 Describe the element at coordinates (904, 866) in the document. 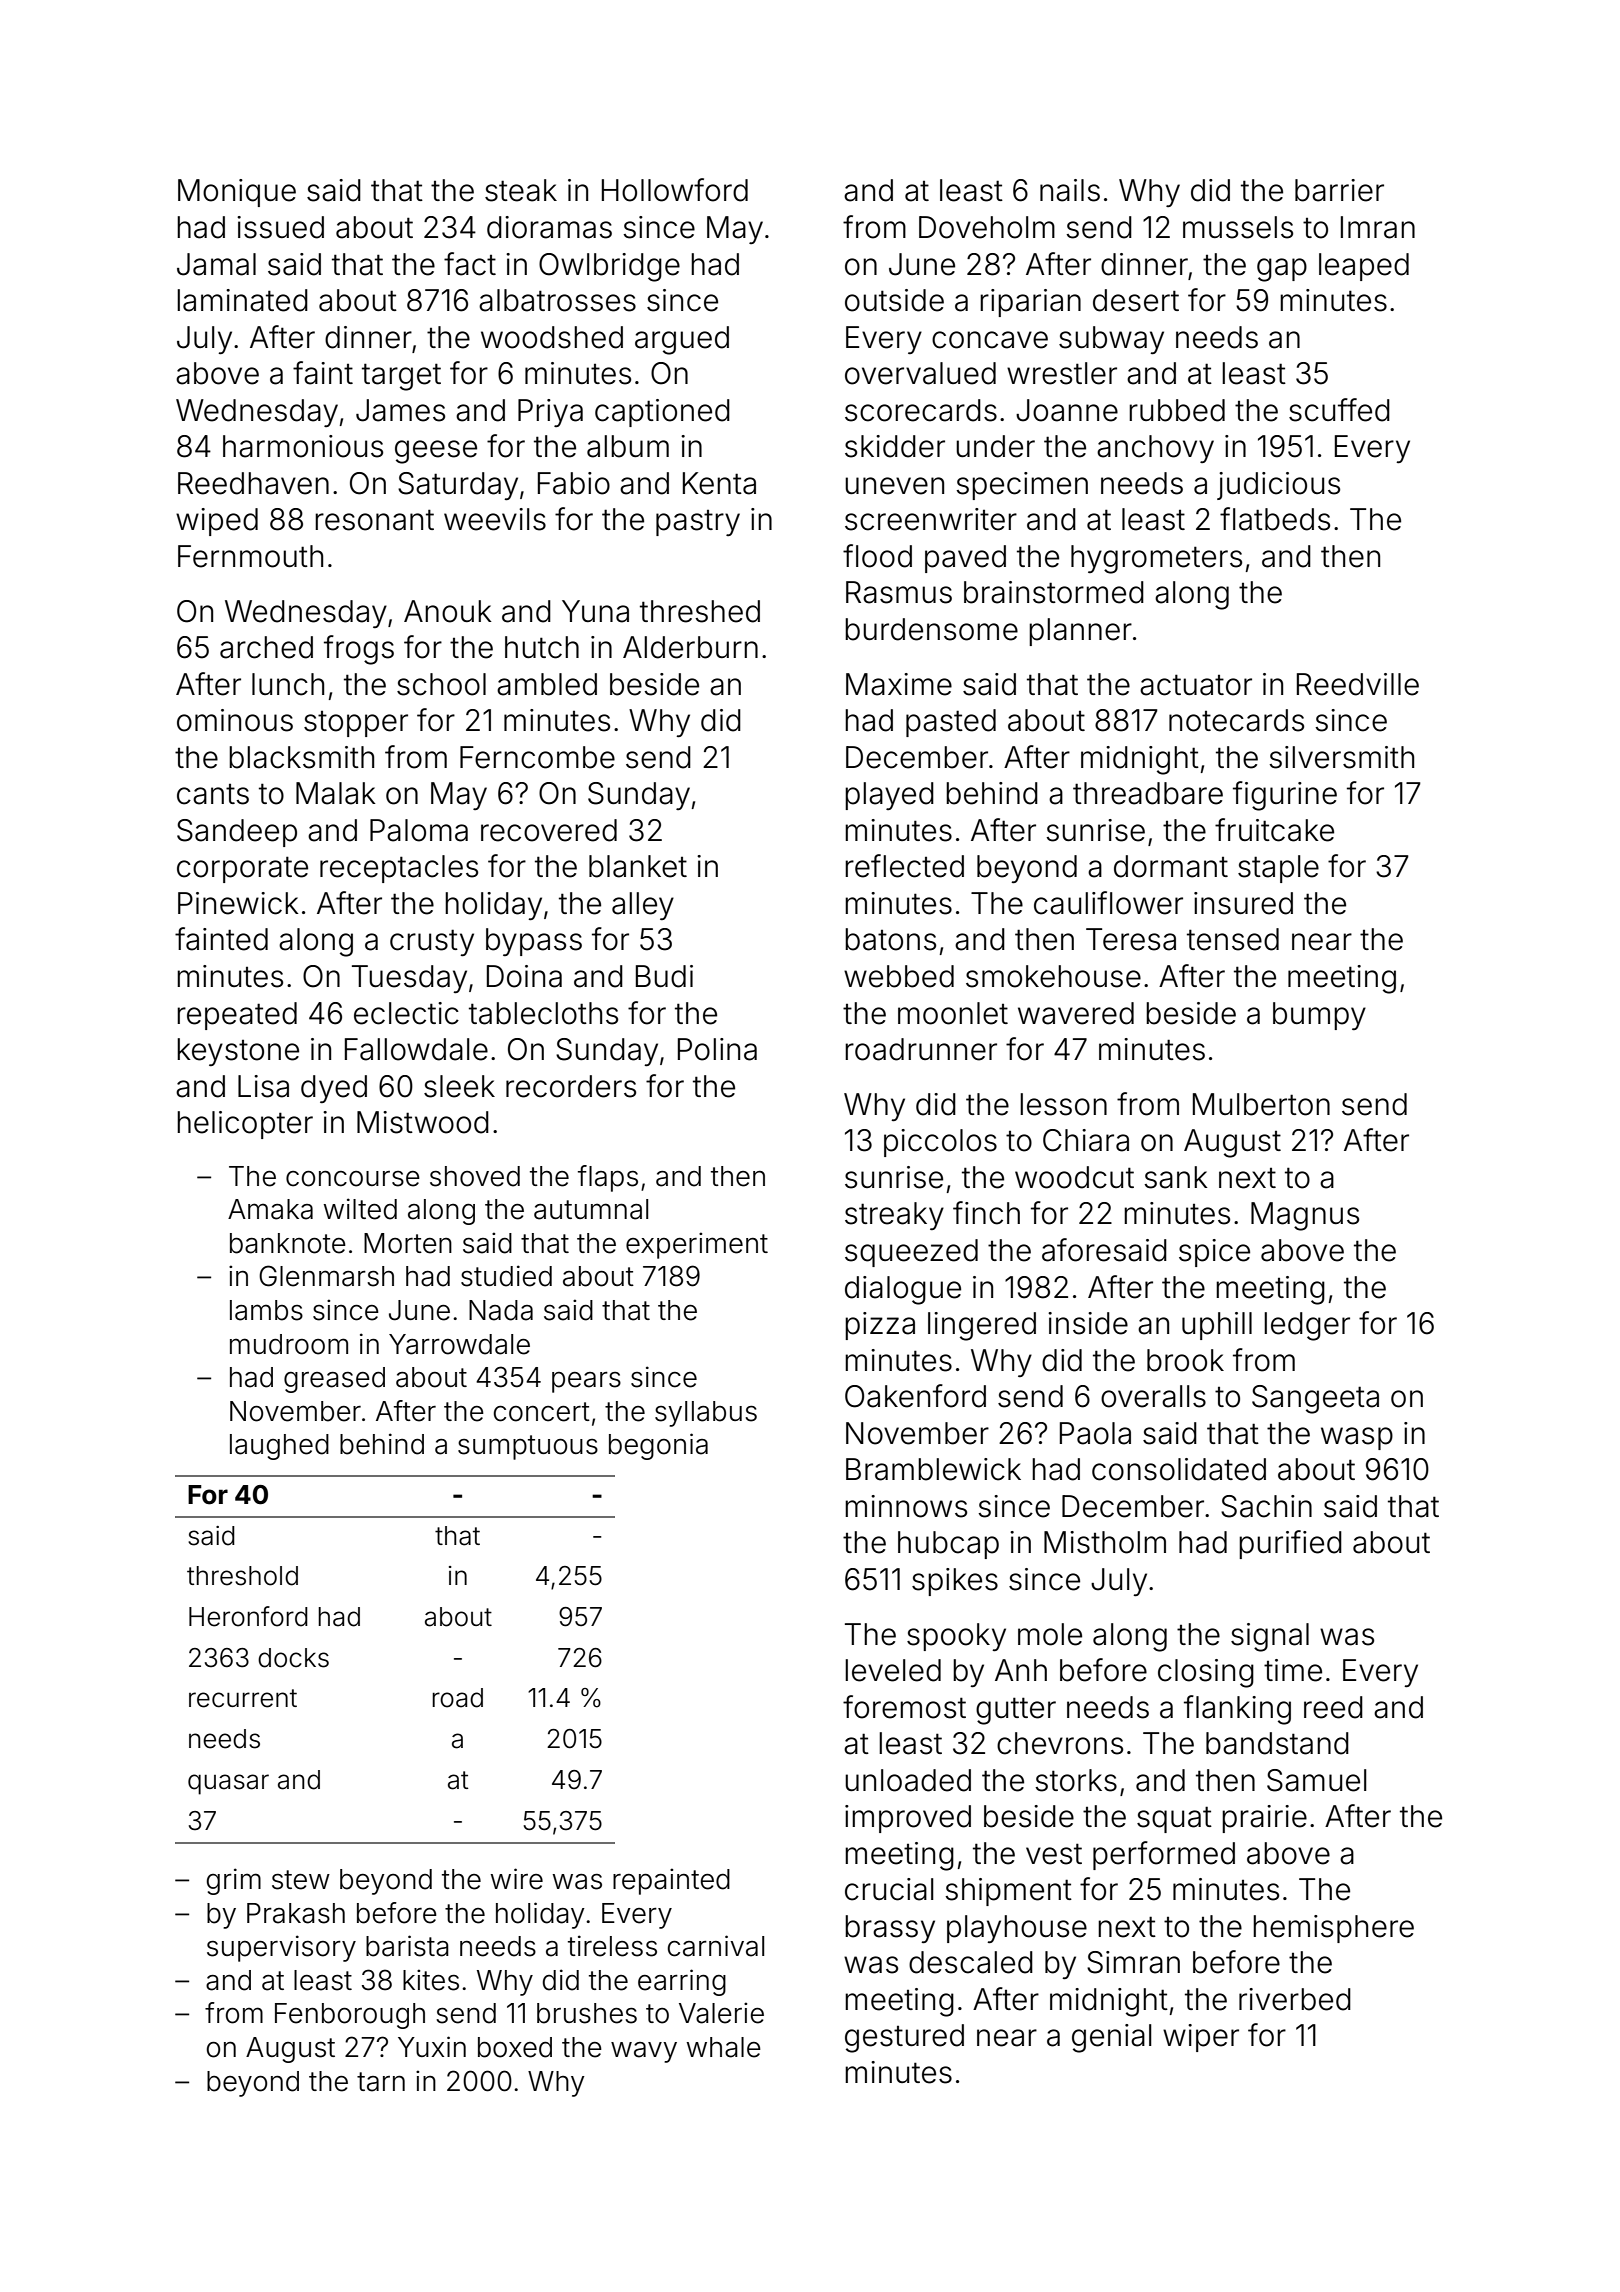

I see `reflected` at that location.
